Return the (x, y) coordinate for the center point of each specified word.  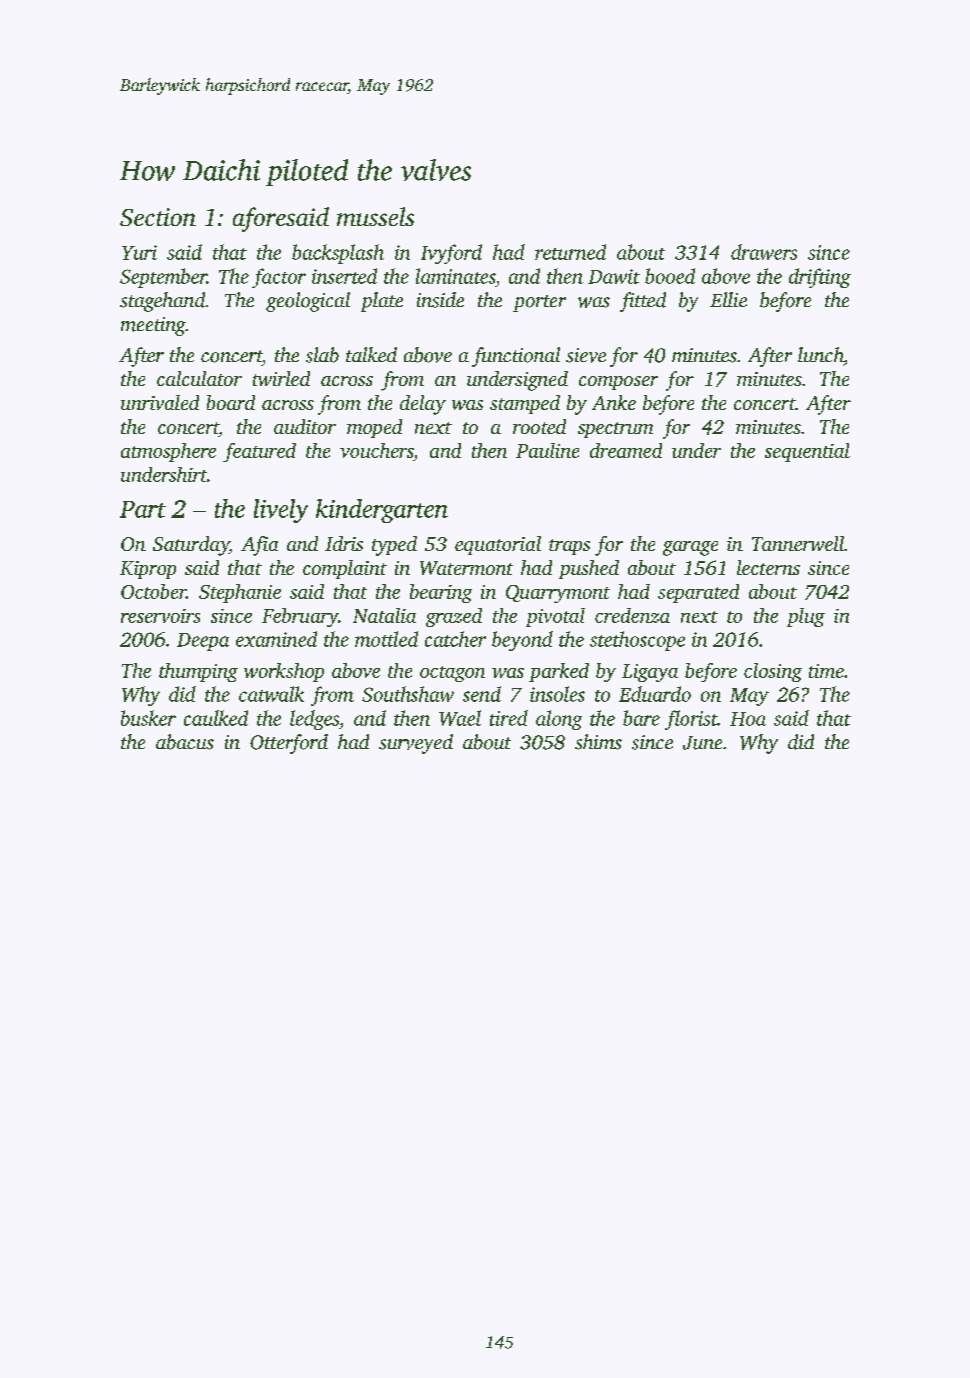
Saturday (191, 546)
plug (806, 617)
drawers (764, 252)
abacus (185, 742)
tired (509, 718)
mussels (375, 216)
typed (394, 546)
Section (158, 217)
